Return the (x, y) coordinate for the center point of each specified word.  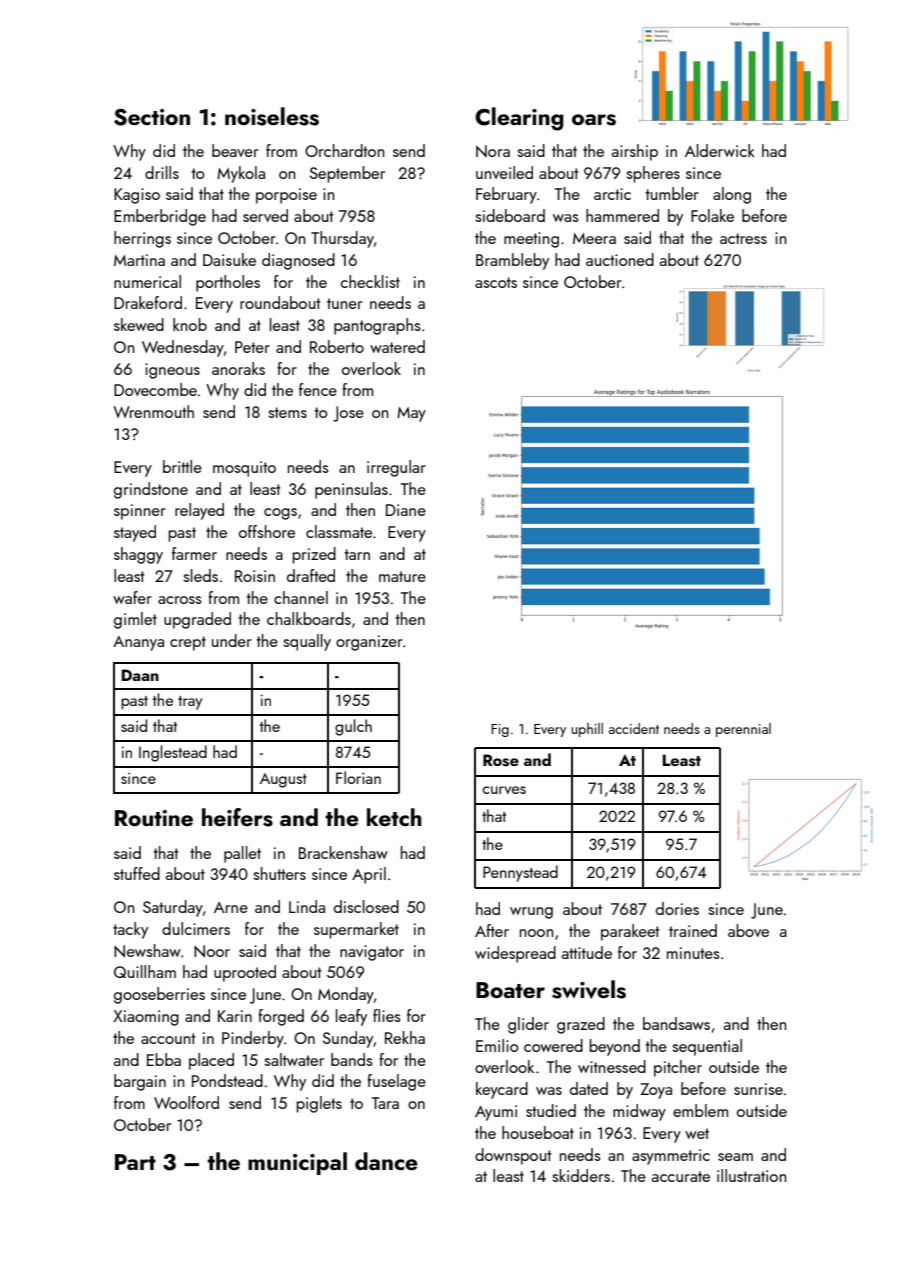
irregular (396, 468)
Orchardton (345, 150)
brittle (182, 466)
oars (594, 120)
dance (386, 1161)
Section (152, 117)
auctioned (620, 259)
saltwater (294, 1059)
